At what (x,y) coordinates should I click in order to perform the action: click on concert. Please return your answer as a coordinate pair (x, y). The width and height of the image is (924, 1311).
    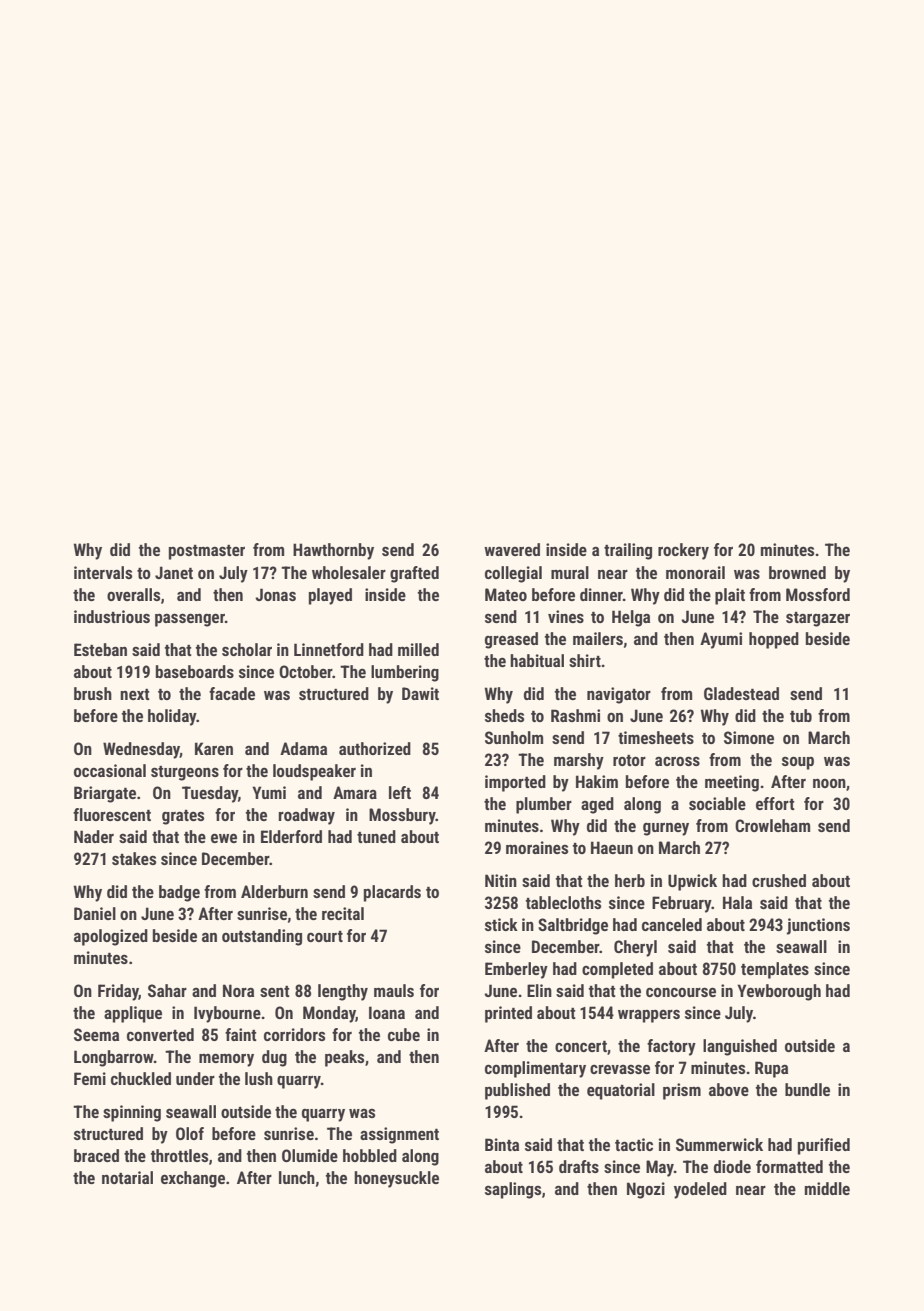
    Looking at the image, I should click on (581, 1046).
